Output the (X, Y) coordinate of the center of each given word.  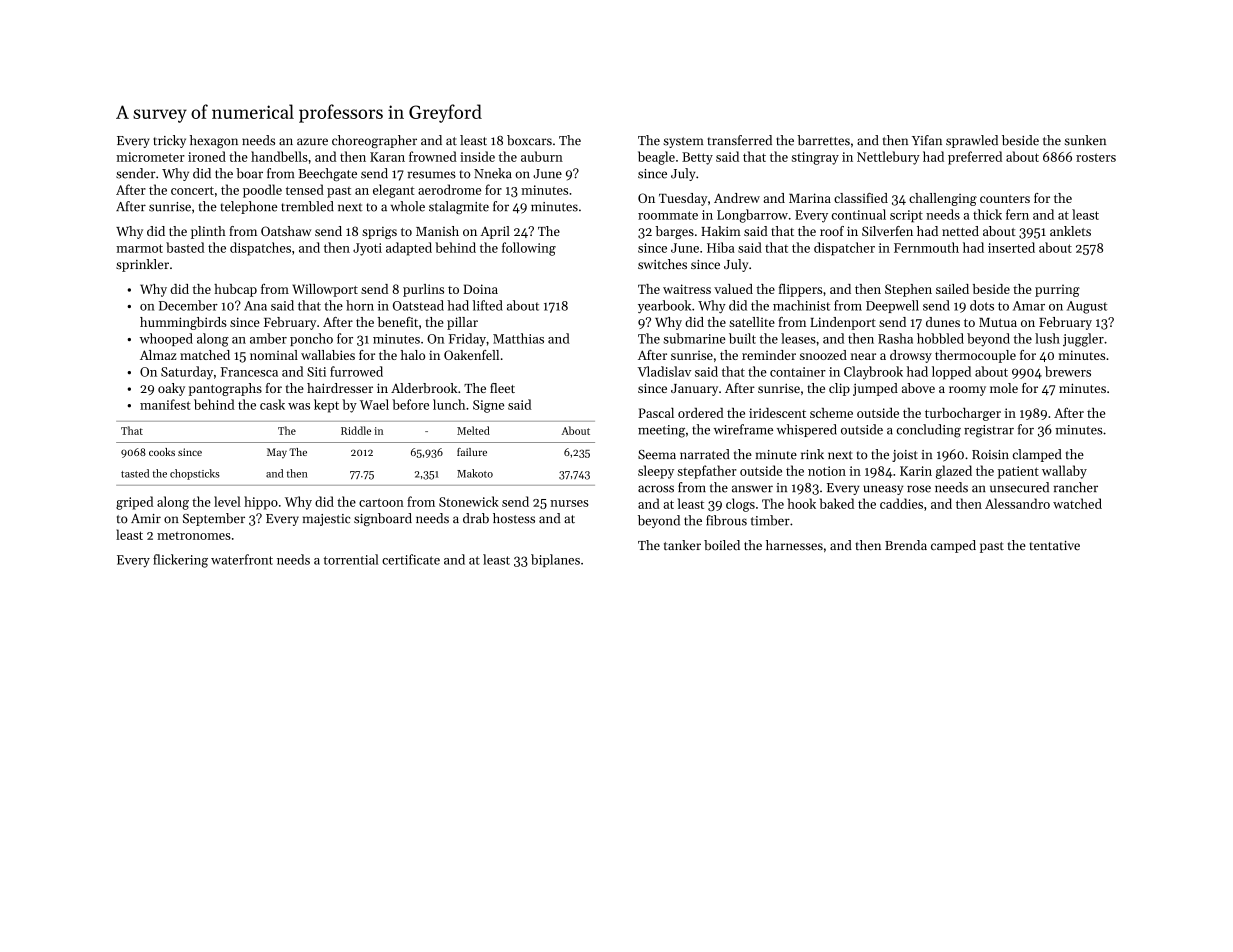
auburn (542, 156)
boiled (722, 545)
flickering (180, 561)
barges (674, 232)
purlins (423, 290)
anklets (1070, 231)
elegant (394, 191)
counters (1005, 199)
